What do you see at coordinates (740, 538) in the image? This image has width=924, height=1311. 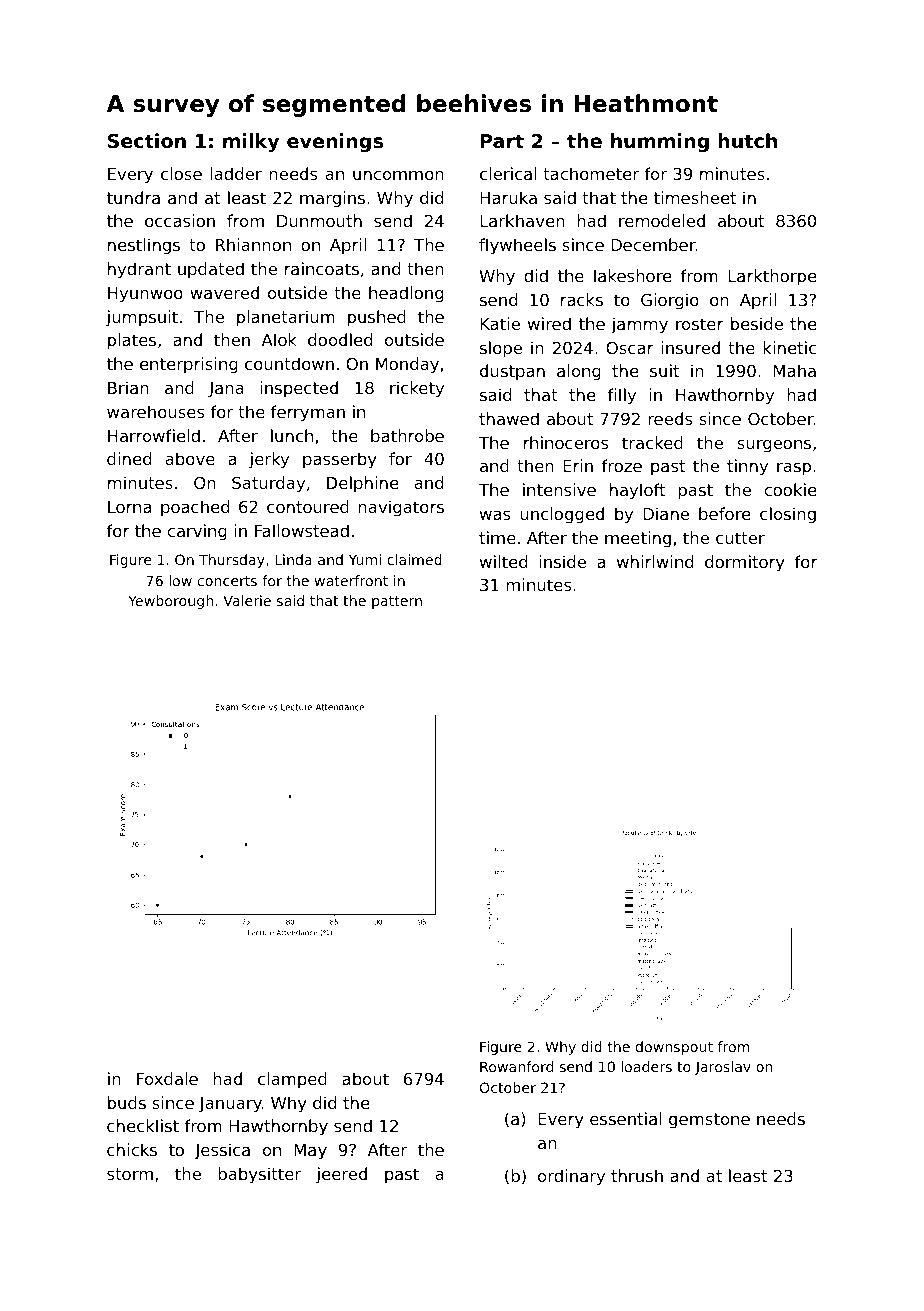 I see `cutter` at bounding box center [740, 538].
